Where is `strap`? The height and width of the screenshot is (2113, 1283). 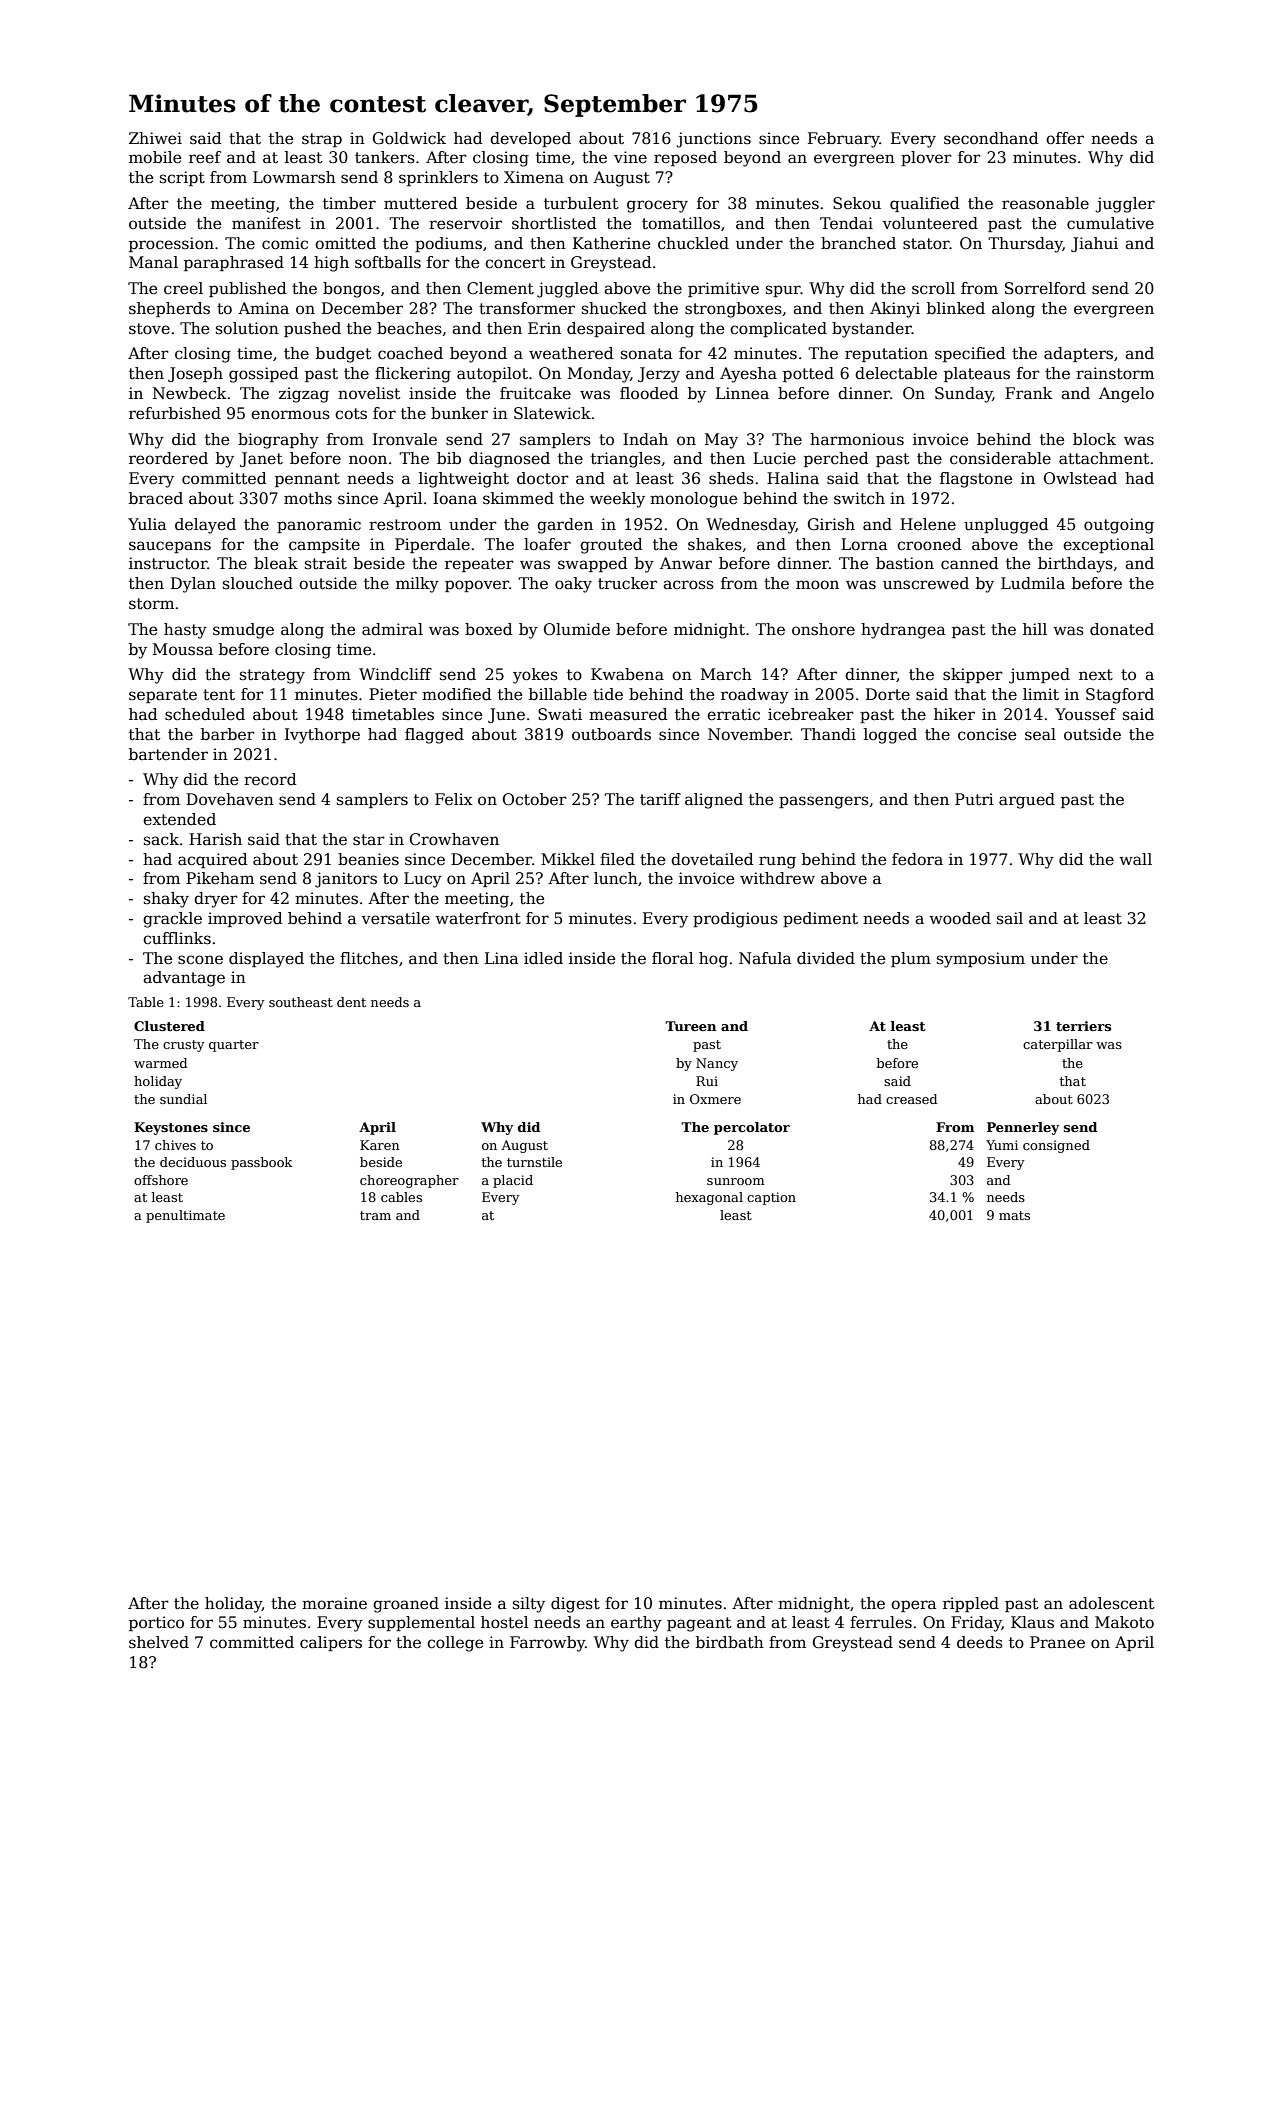
strap is located at coordinates (322, 140).
